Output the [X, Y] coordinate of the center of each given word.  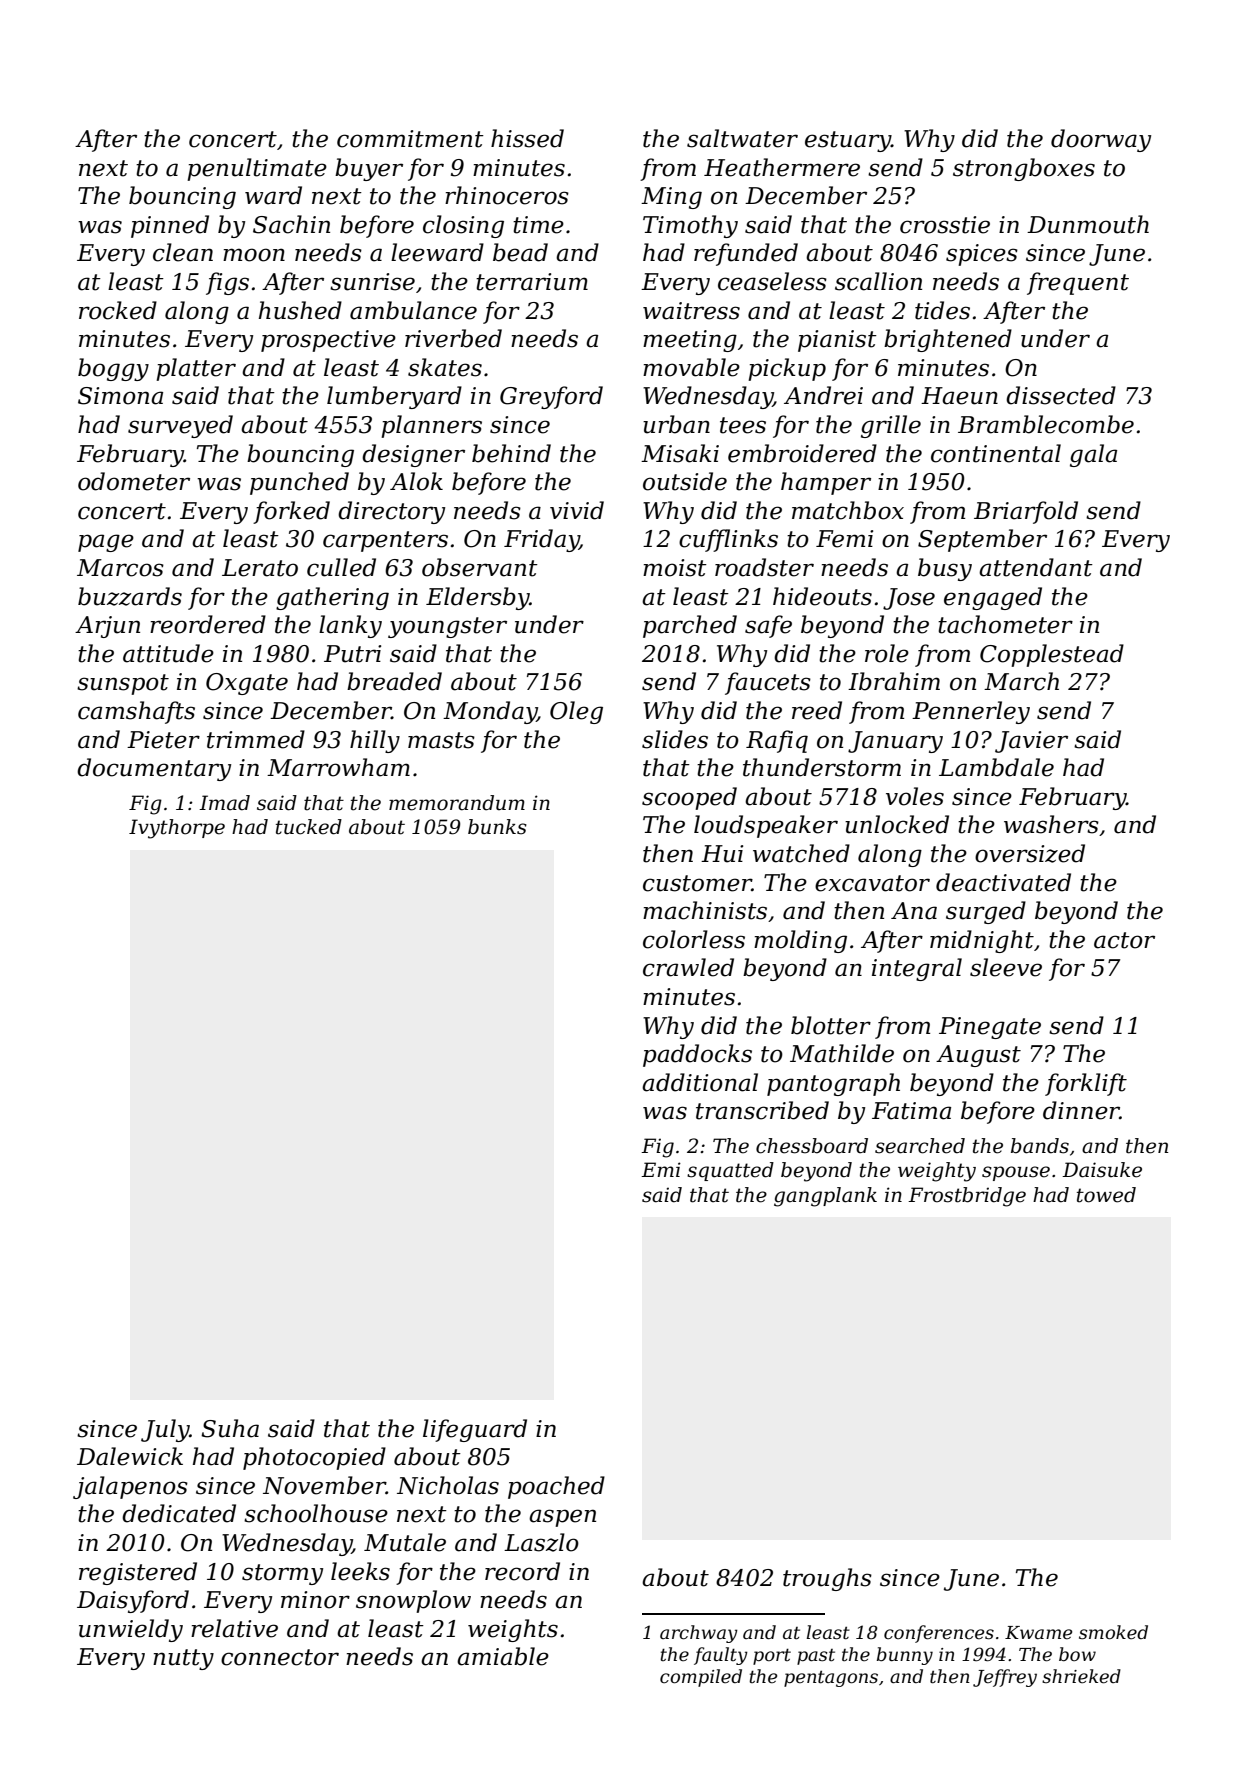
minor [315, 1600]
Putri [352, 654]
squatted [730, 1171]
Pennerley [971, 712]
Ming [671, 198]
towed [1106, 1195]
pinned [170, 226]
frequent [1078, 283]
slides [675, 739]
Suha [230, 1428]
